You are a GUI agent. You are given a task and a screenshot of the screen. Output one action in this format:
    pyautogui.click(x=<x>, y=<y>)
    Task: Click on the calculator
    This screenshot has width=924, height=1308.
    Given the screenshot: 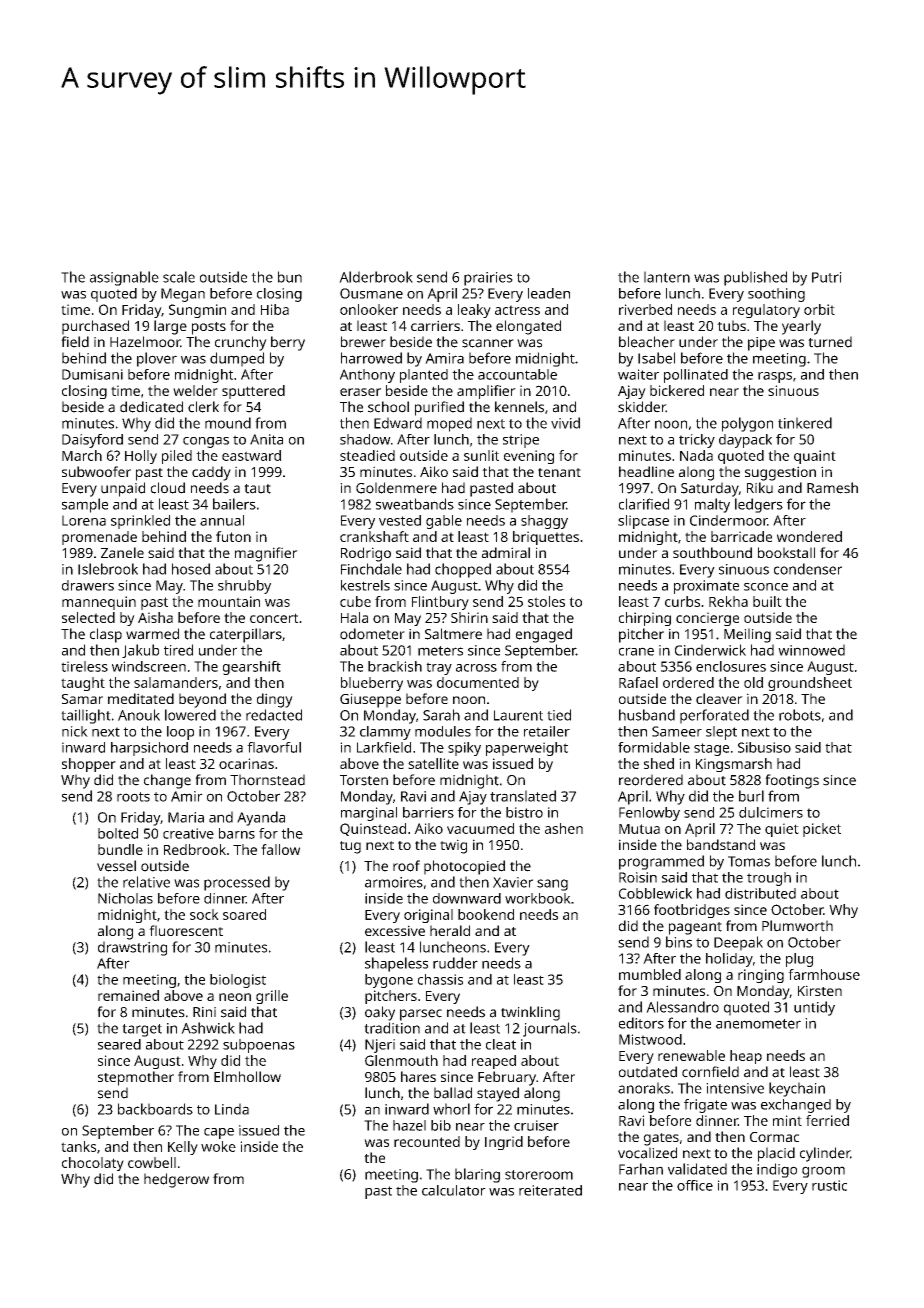 What is the action you would take?
    pyautogui.click(x=454, y=1190)
